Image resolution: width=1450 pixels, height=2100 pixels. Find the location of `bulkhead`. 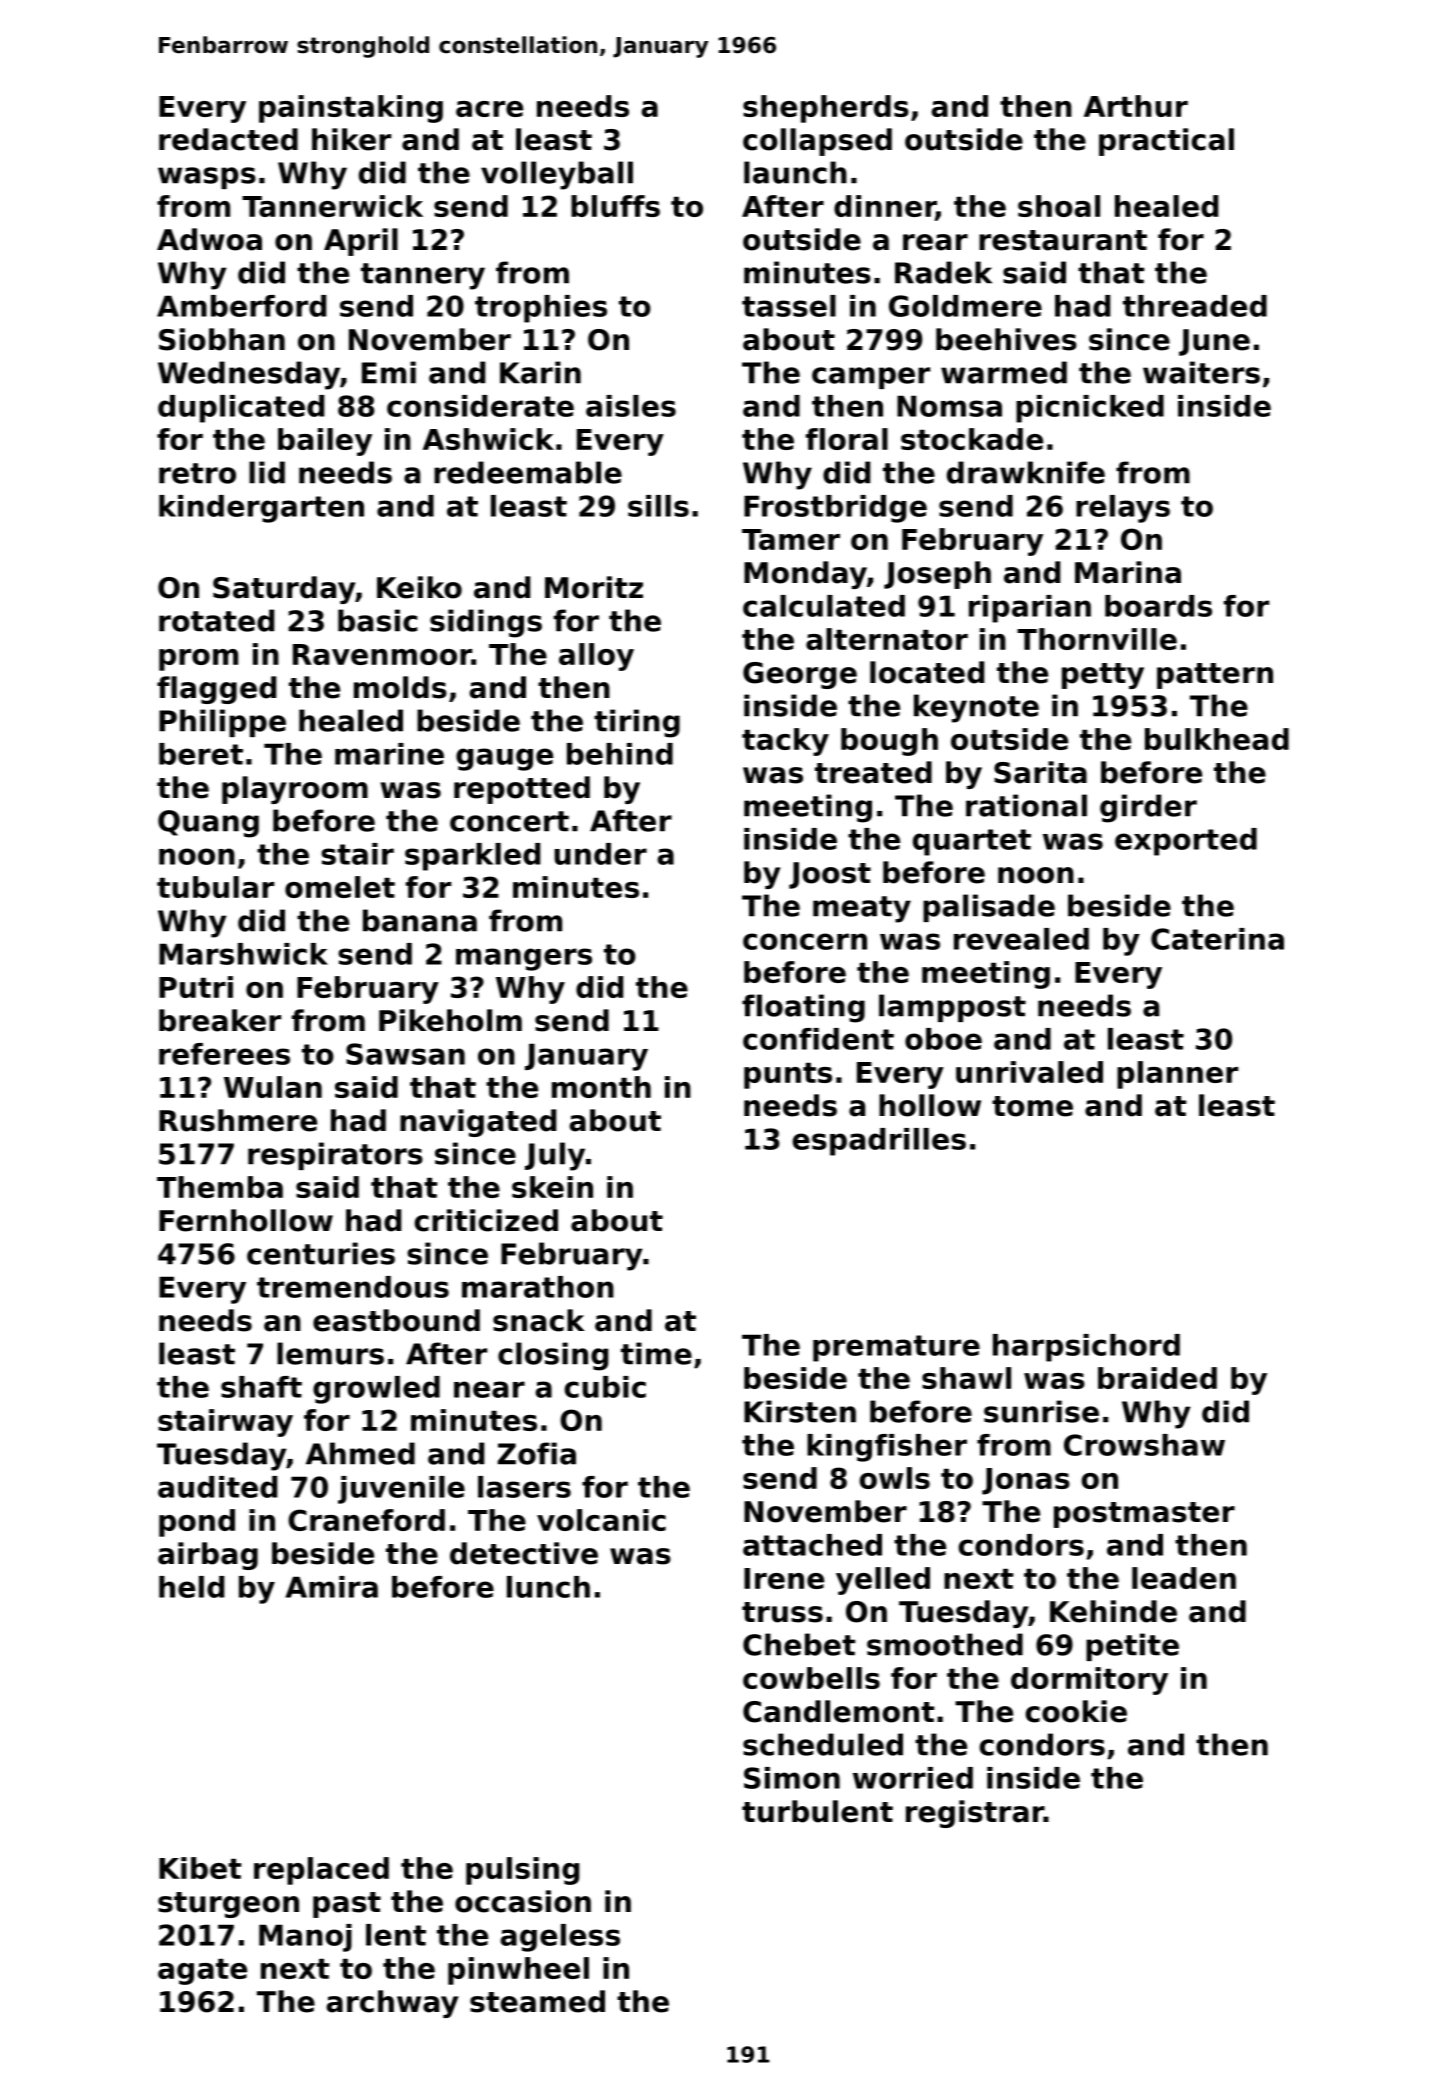

bulkhead is located at coordinates (1217, 739).
